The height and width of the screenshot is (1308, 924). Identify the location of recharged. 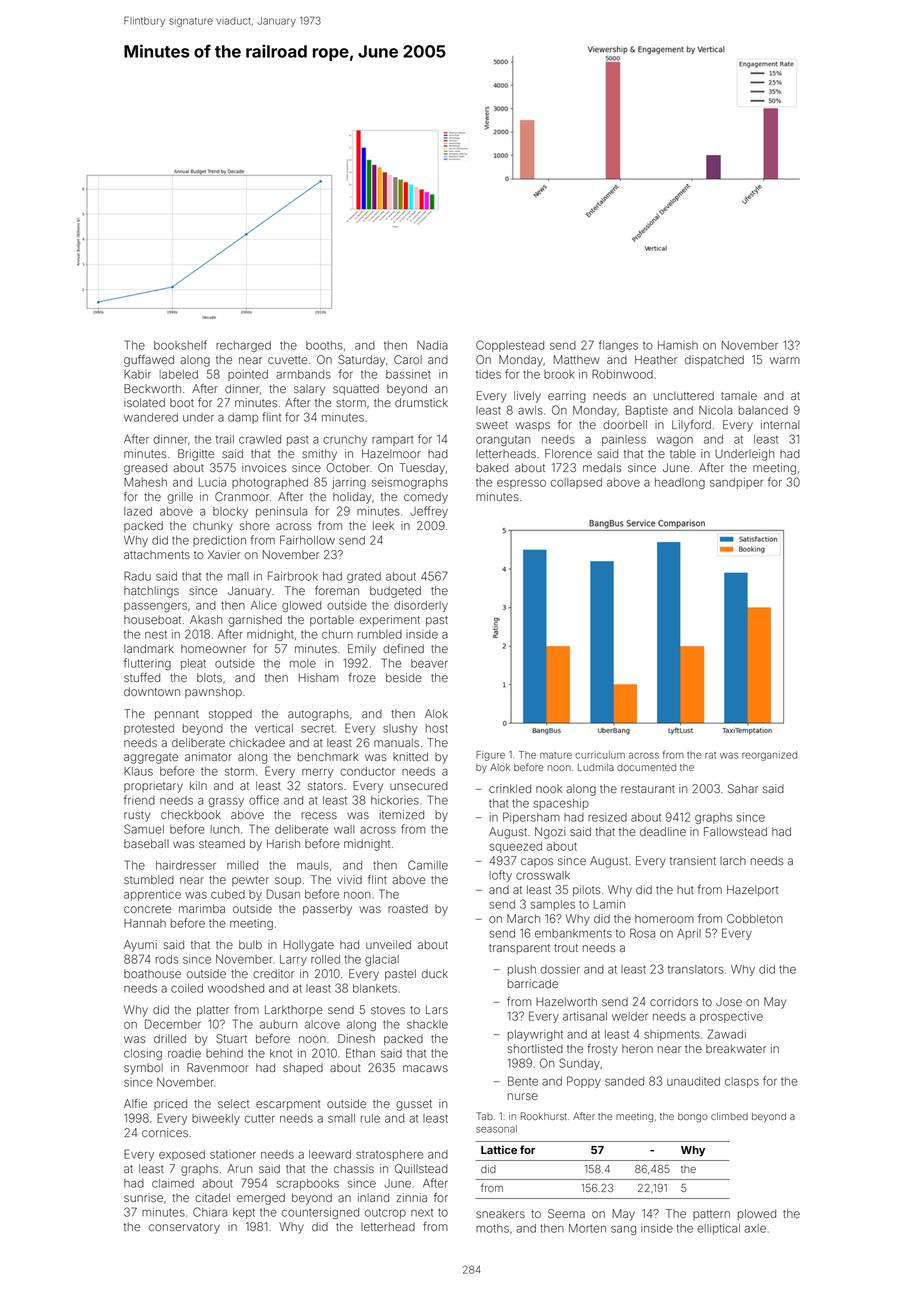
(243, 346).
